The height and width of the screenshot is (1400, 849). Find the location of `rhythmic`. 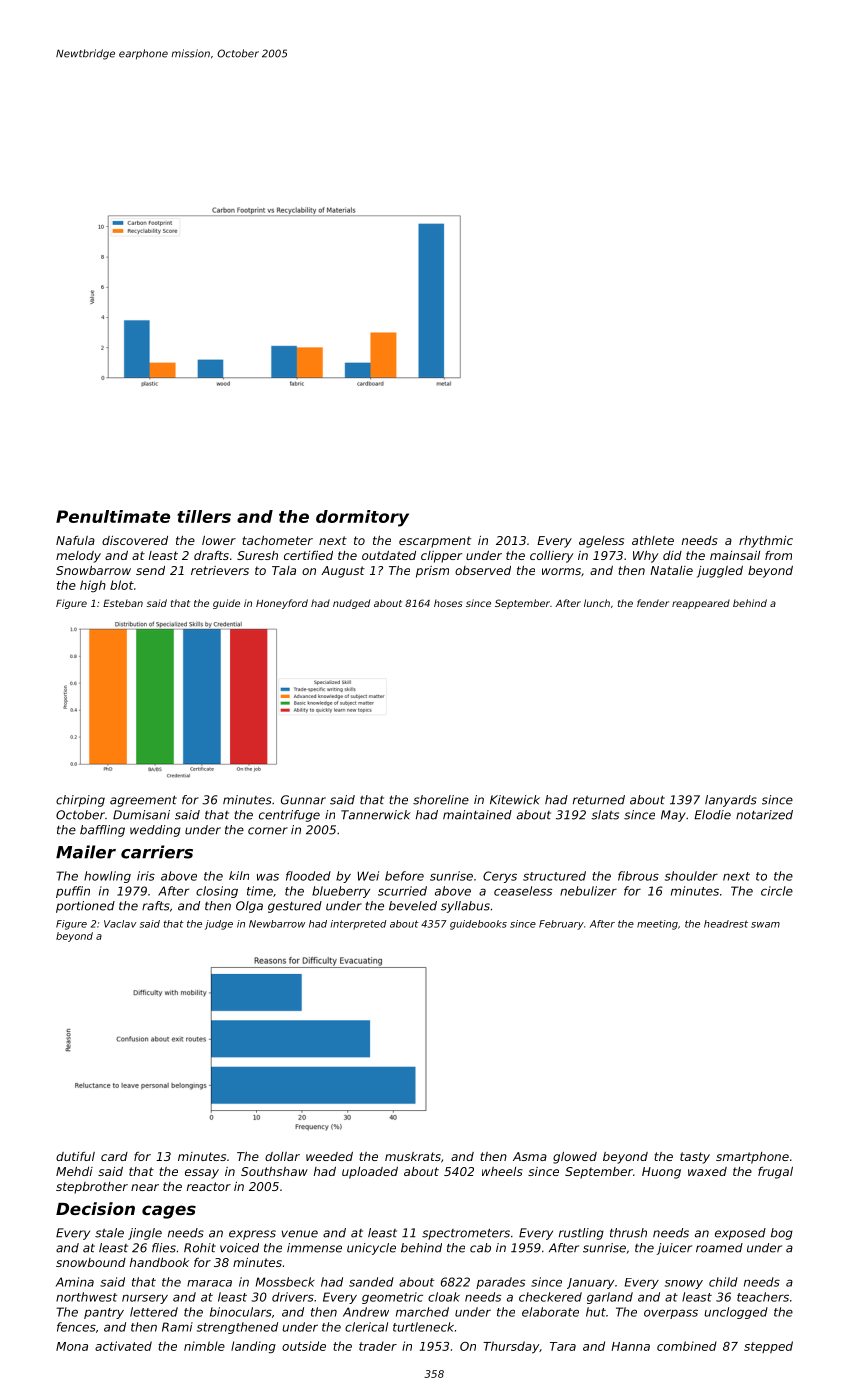

rhythmic is located at coordinates (766, 542).
